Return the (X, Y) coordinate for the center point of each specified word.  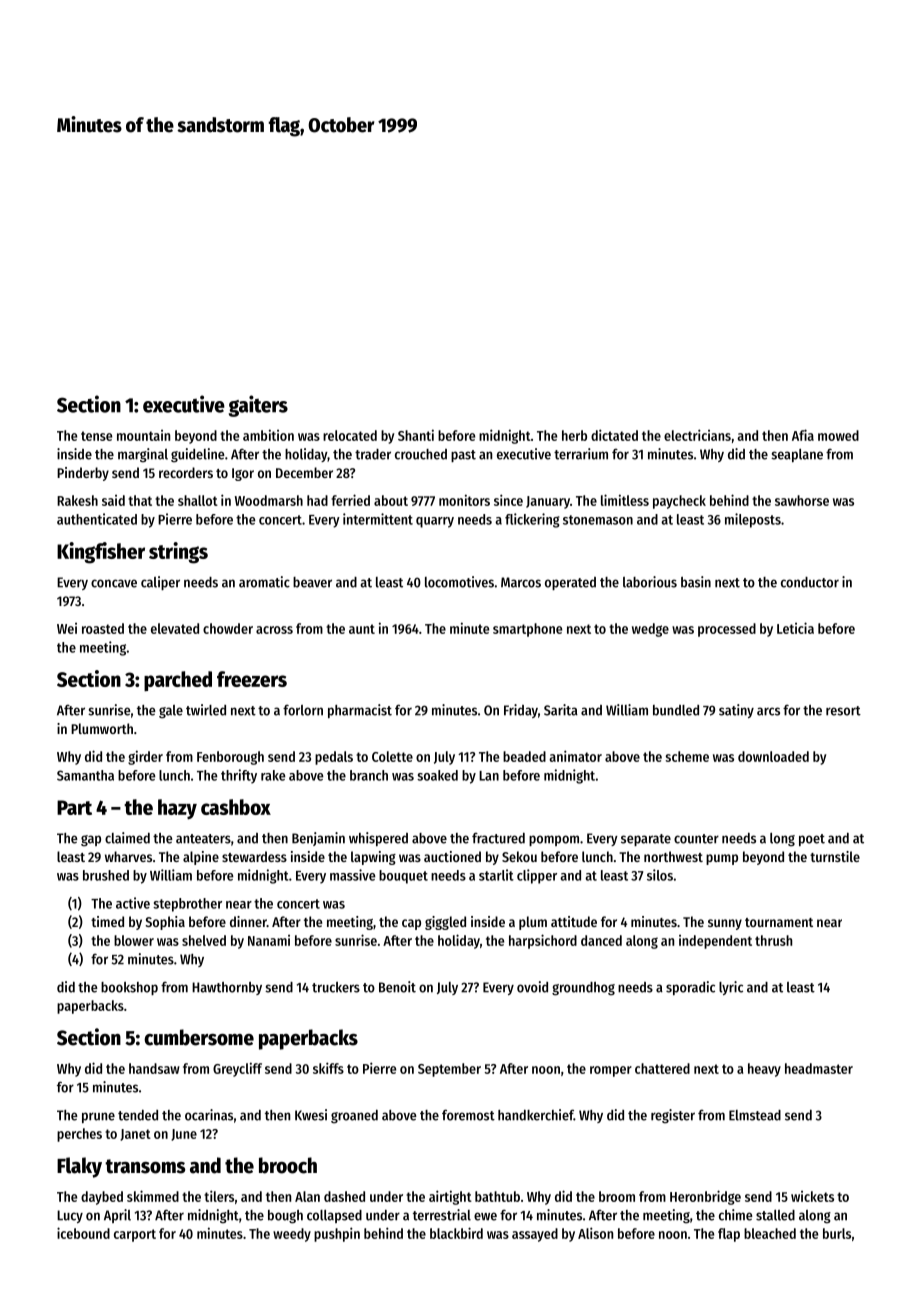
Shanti (416, 435)
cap (411, 924)
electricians (697, 435)
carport (135, 1235)
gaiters (258, 406)
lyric (731, 988)
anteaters (203, 839)
